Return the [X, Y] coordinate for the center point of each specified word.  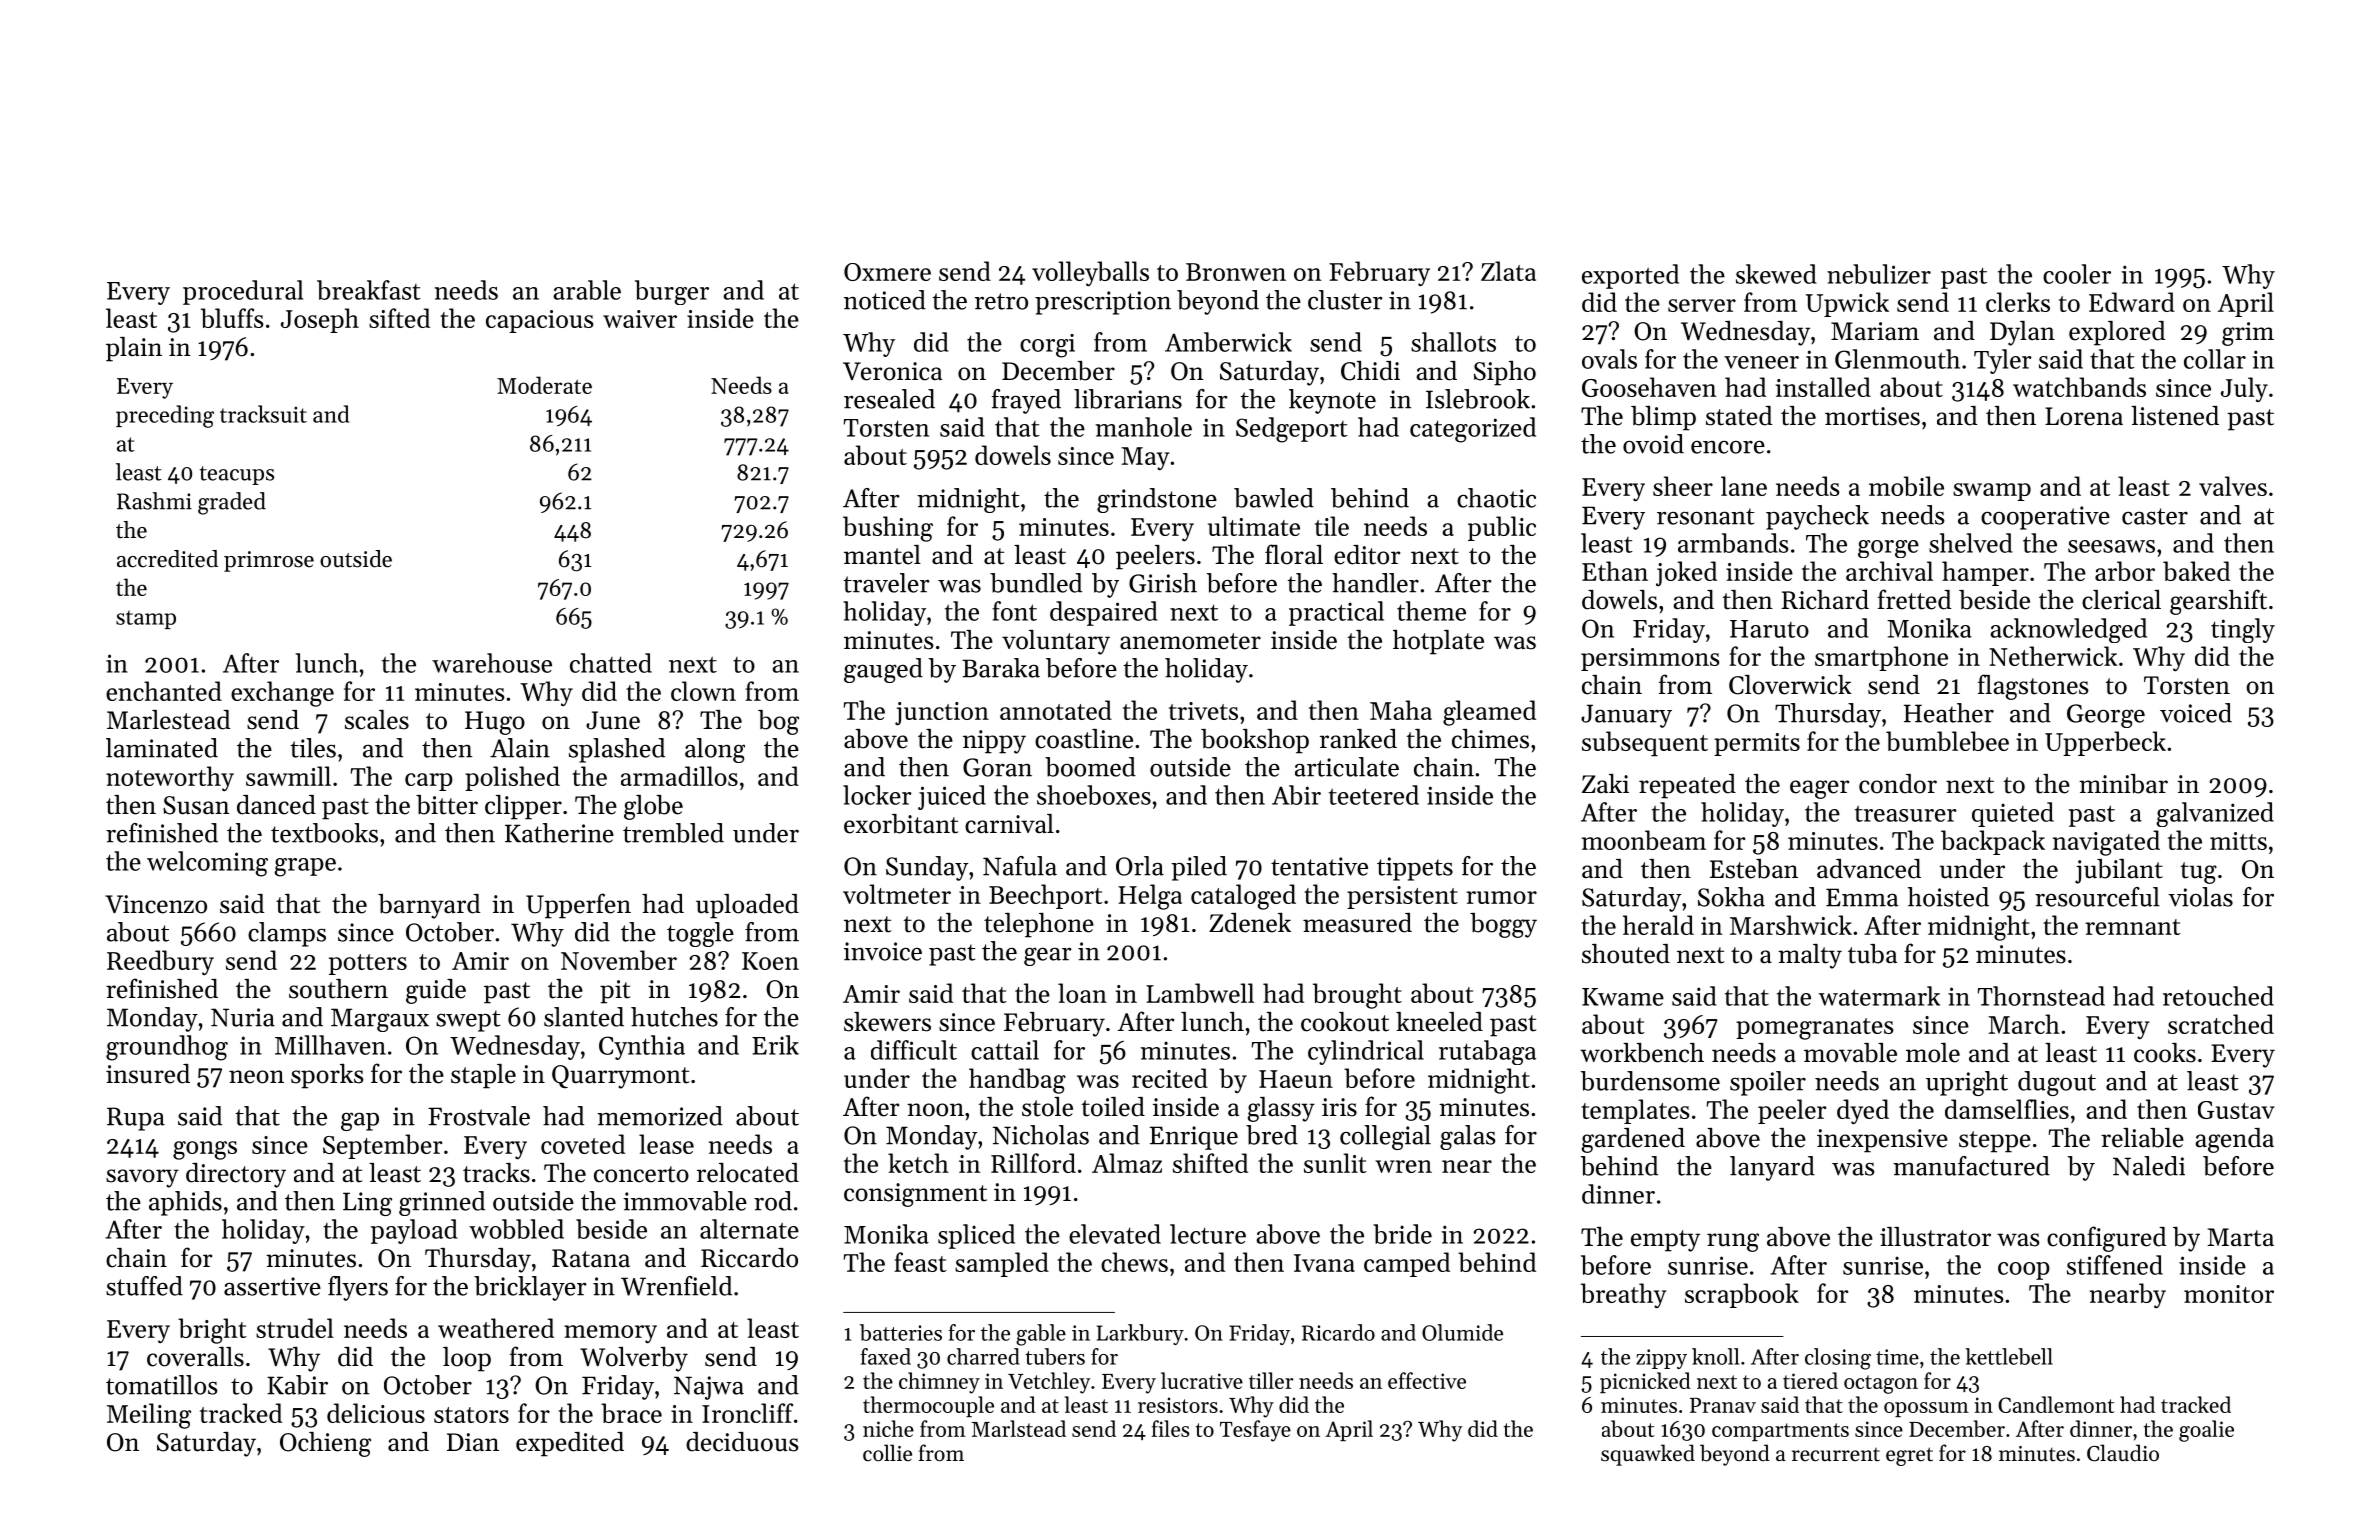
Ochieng [325, 1444]
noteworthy [170, 778]
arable [587, 290]
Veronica [892, 371]
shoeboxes [1094, 795]
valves [2233, 486]
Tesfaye [1255, 1431]
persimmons [1650, 659]
